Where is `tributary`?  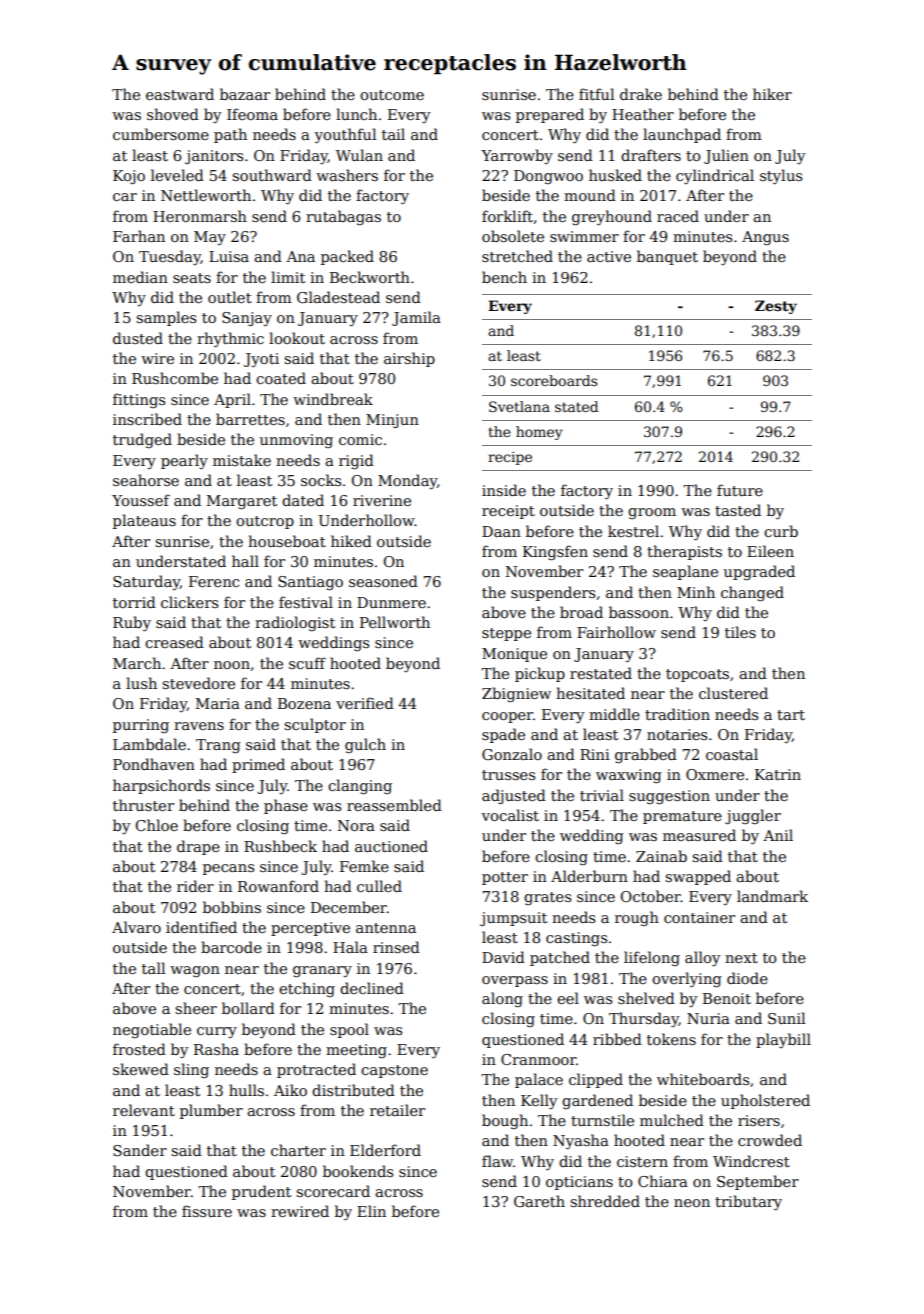
tributary is located at coordinates (748, 1203).
